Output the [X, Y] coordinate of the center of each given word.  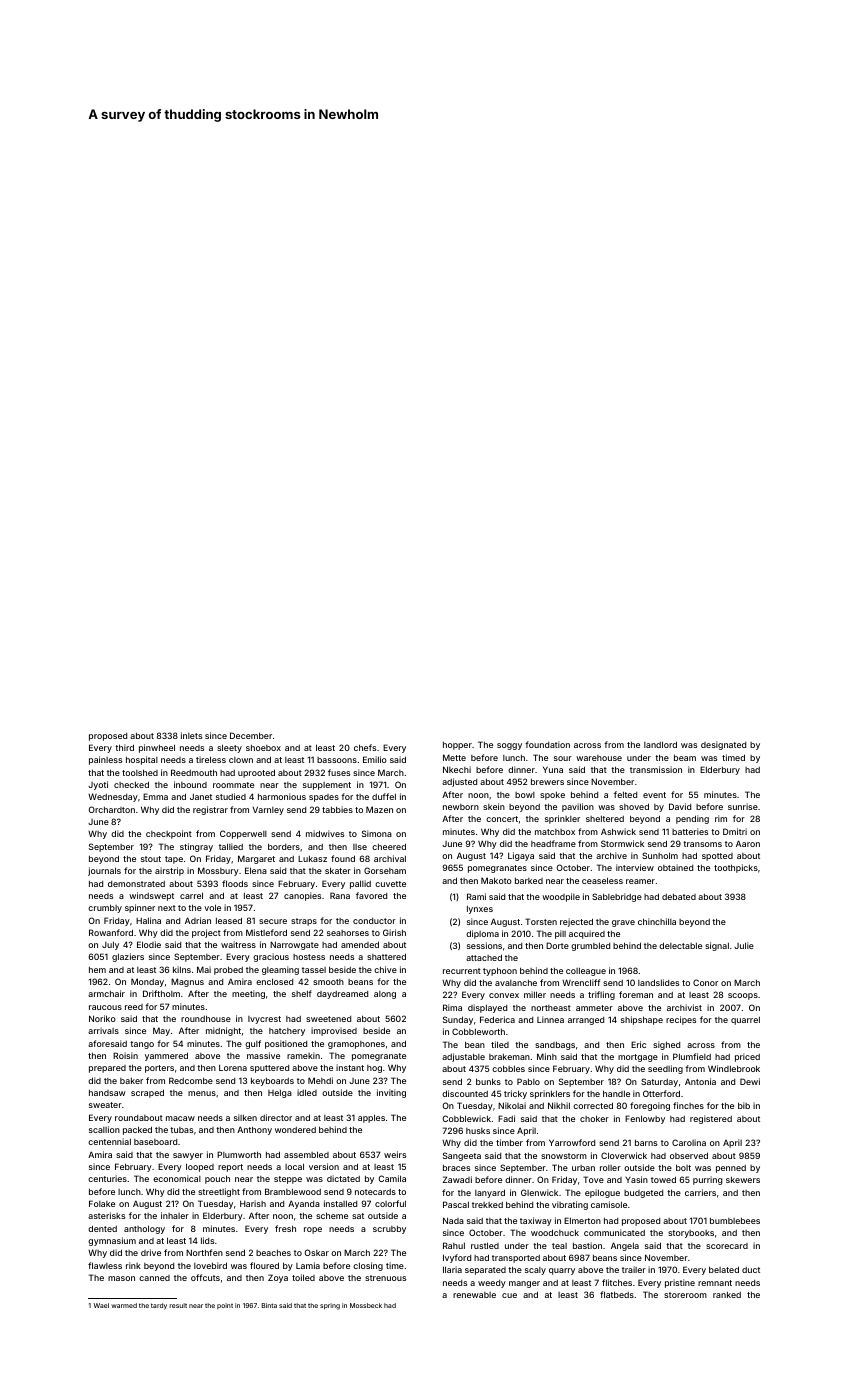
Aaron [748, 843]
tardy [159, 1306]
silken [245, 1117]
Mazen [379, 809]
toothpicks [736, 868]
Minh [547, 1056]
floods [235, 883]
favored [371, 895]
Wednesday [113, 797]
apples [371, 1118]
